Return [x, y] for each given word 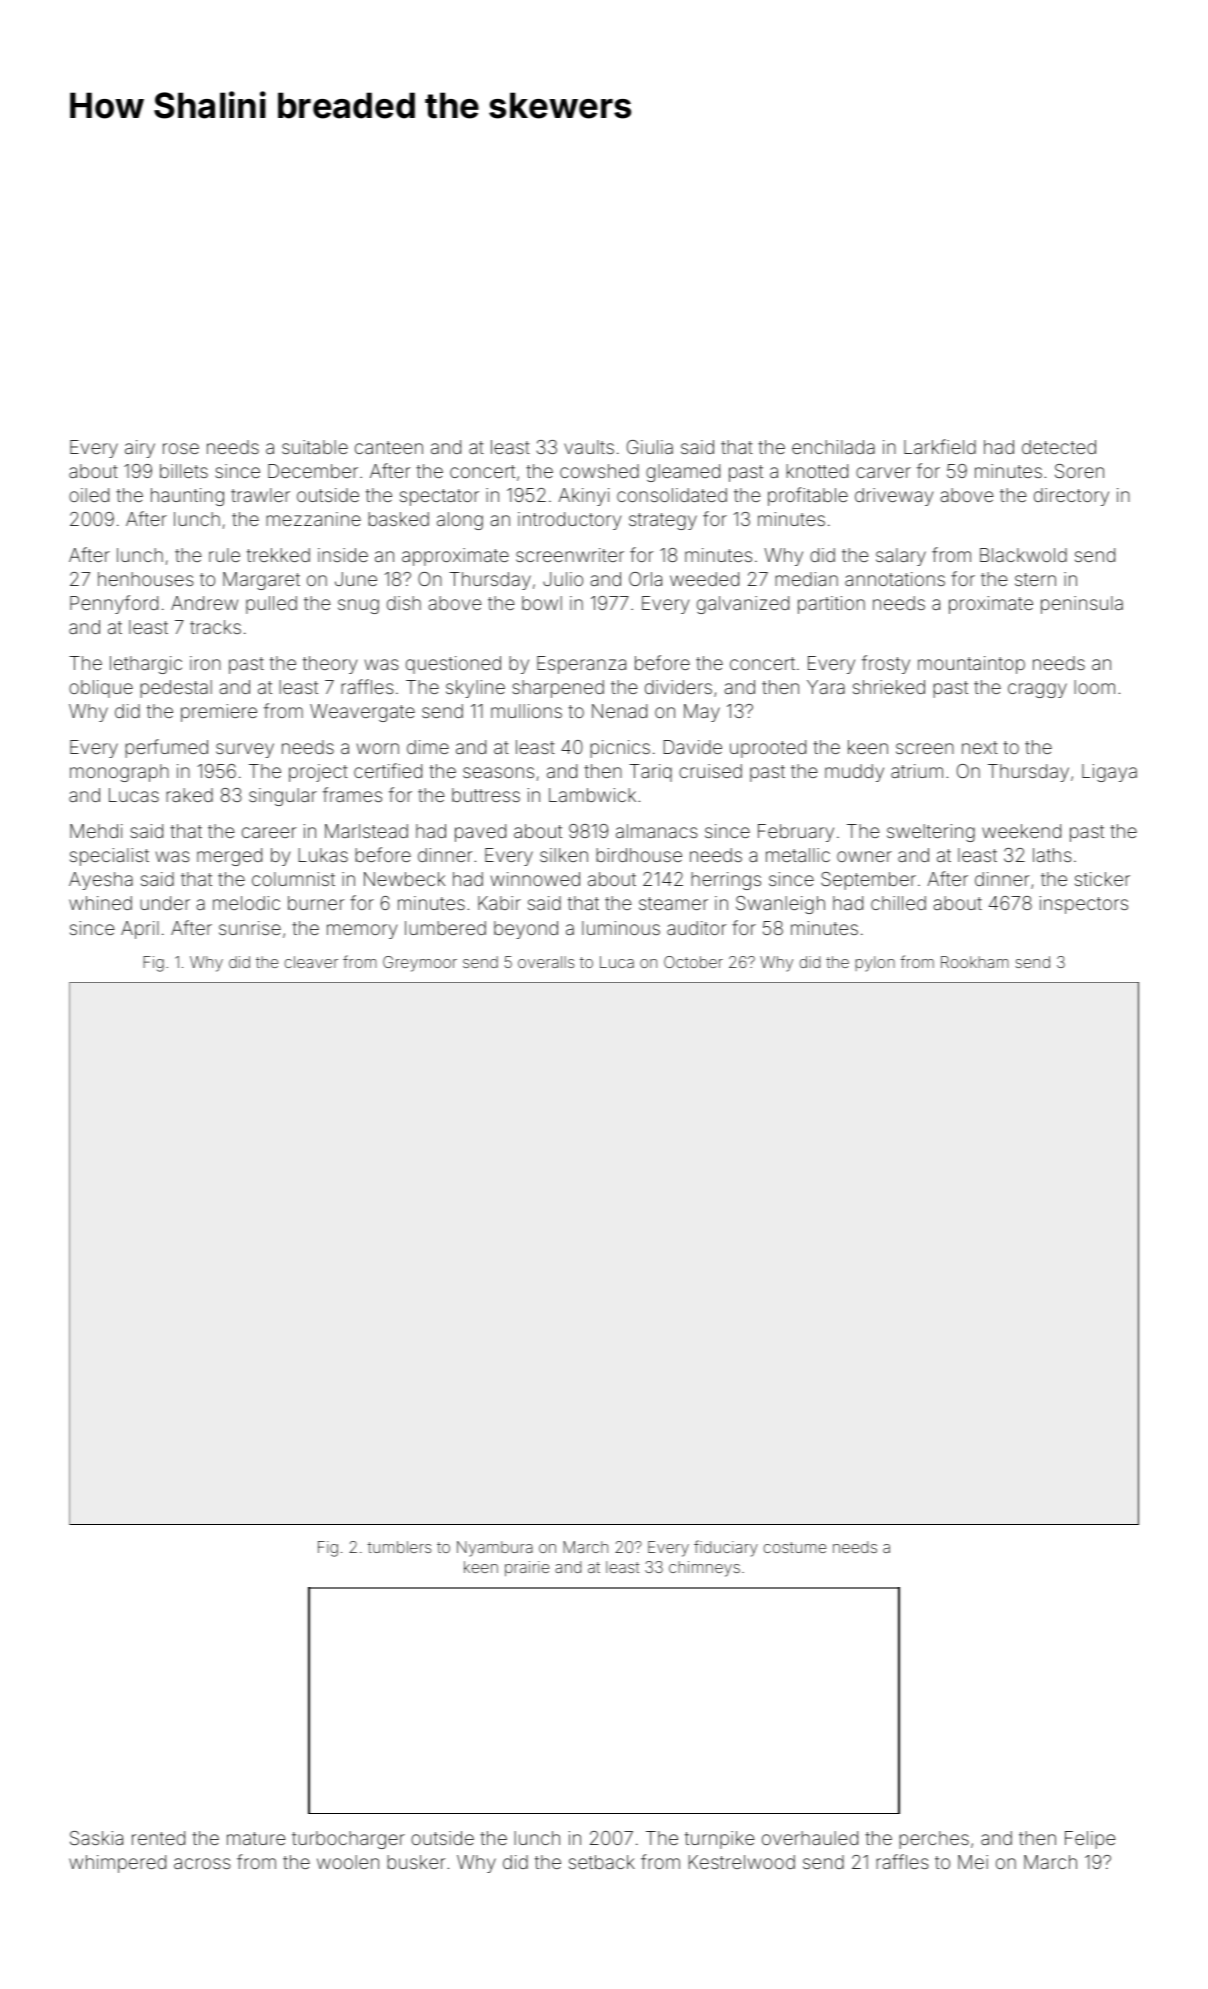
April [140, 930]
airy [140, 449]
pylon [875, 964]
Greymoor [420, 964]
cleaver [311, 962]
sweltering [931, 833]
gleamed [683, 473]
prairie [527, 1568]
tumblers [399, 1547]
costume [794, 1547]
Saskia [96, 1838]
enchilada [833, 447]
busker [416, 1862]
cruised [710, 771]
